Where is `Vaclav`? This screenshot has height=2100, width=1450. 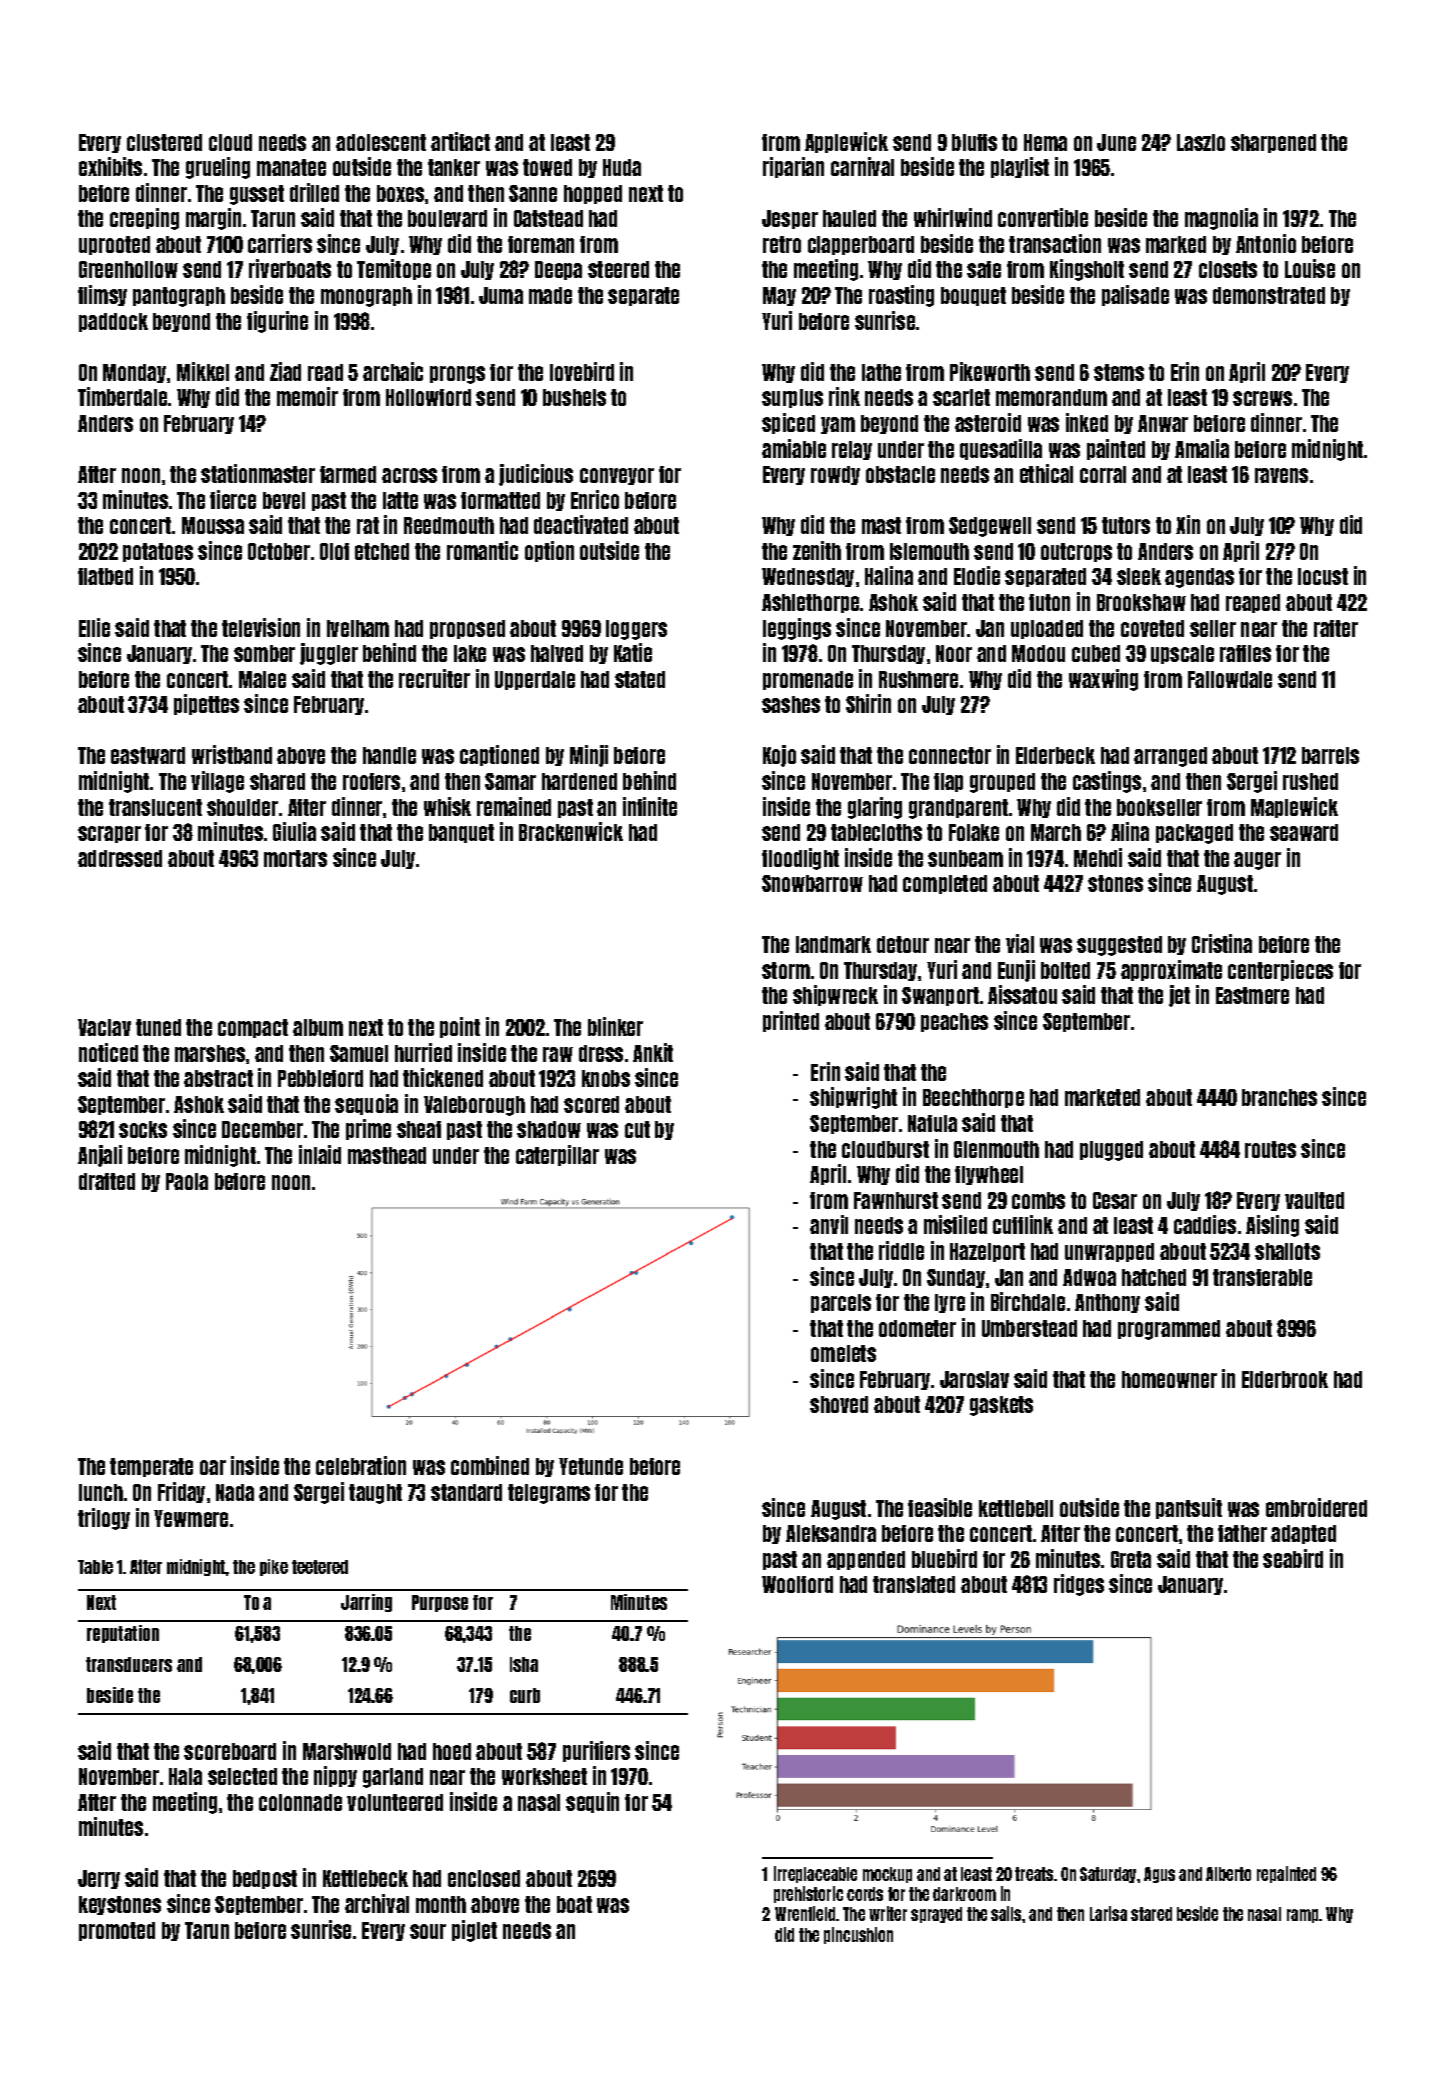
Vaclav is located at coordinates (104, 1027).
